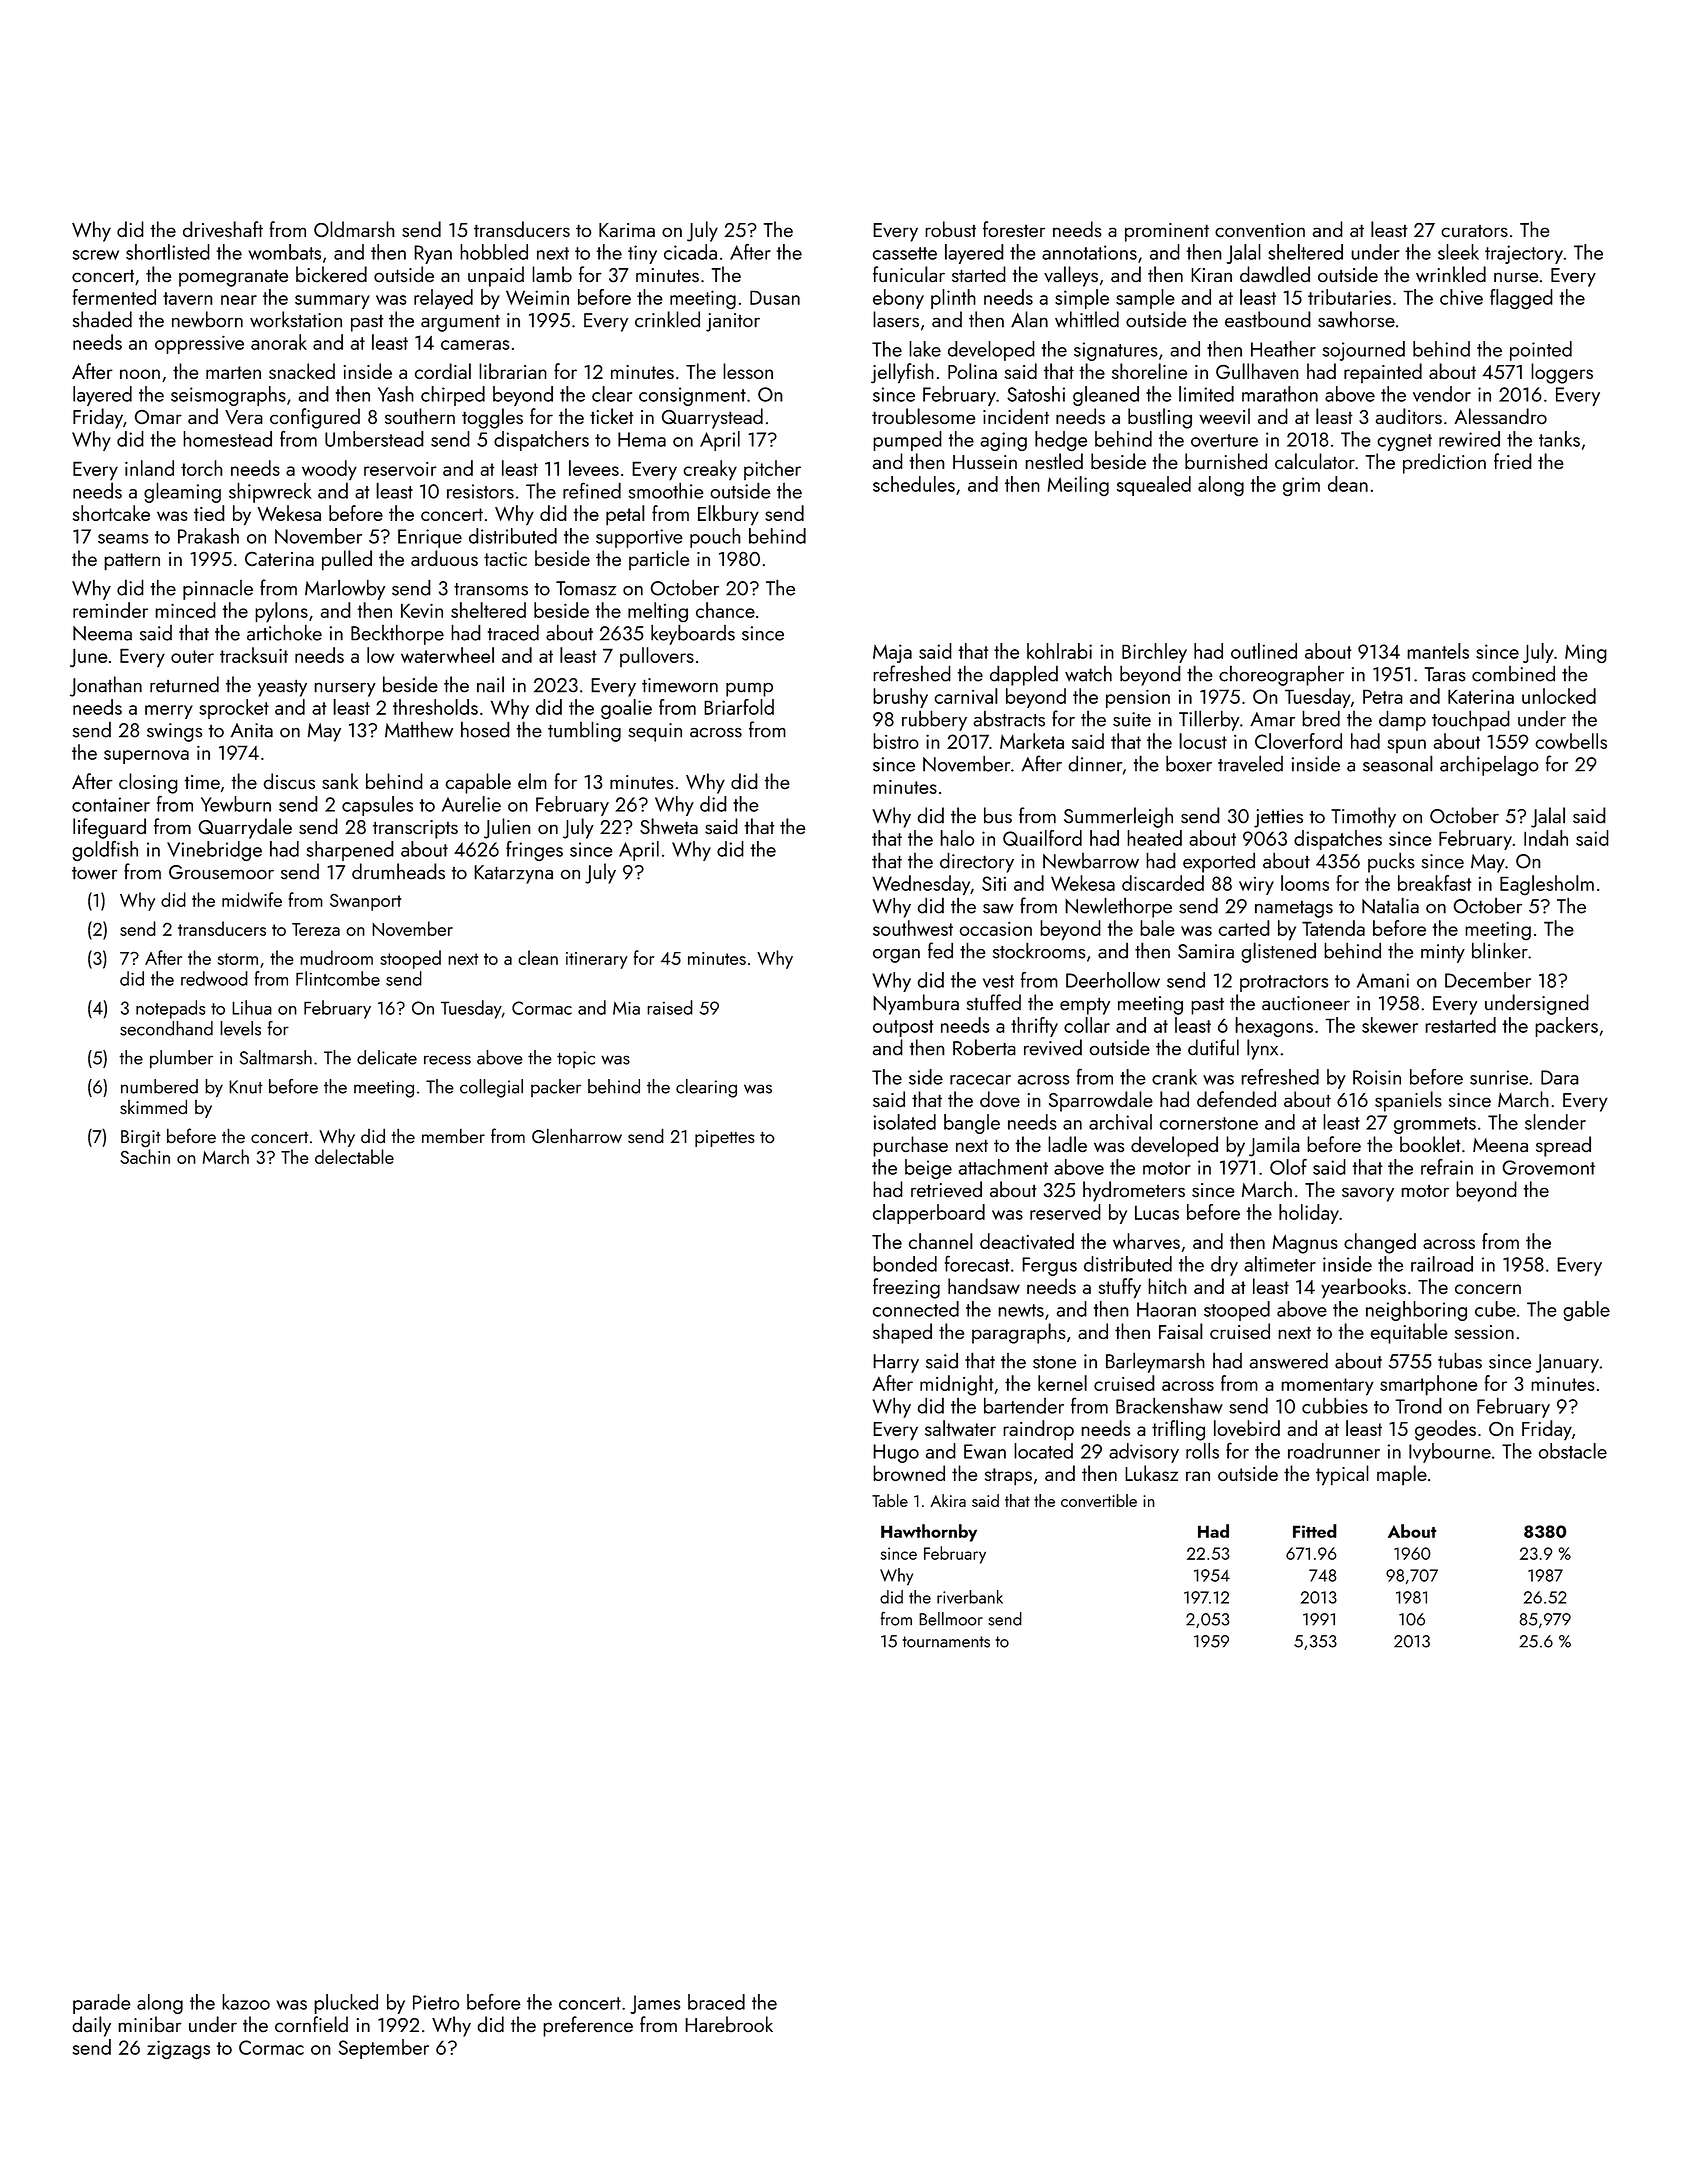 The width and height of the image is (1683, 2178). I want to click on tournaments, so click(946, 1642).
